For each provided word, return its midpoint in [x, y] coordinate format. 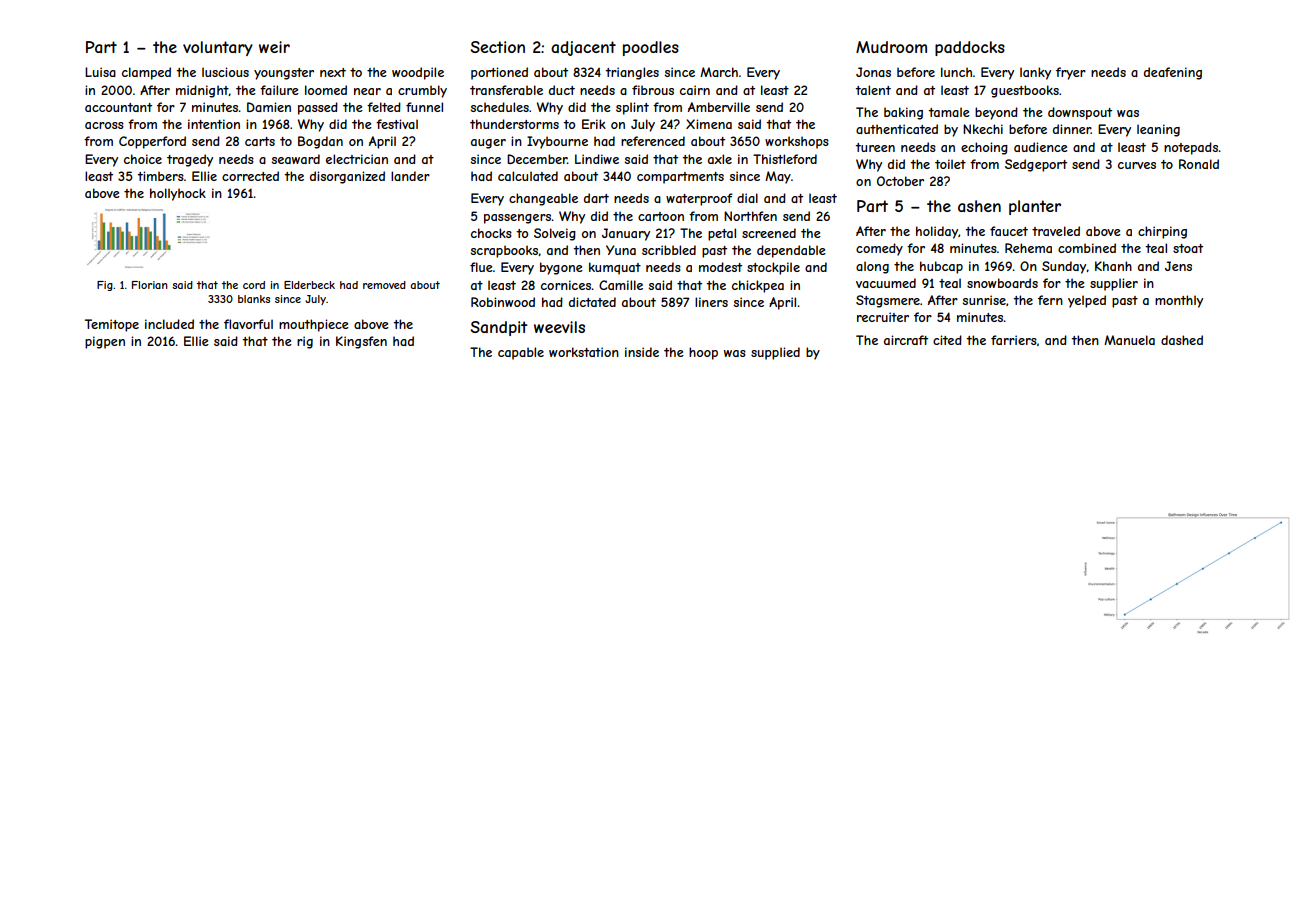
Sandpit [499, 328]
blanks [254, 299]
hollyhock [178, 194]
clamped [146, 73]
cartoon [661, 216]
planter [1035, 207]
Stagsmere [888, 301]
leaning [1158, 130]
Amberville [719, 107]
